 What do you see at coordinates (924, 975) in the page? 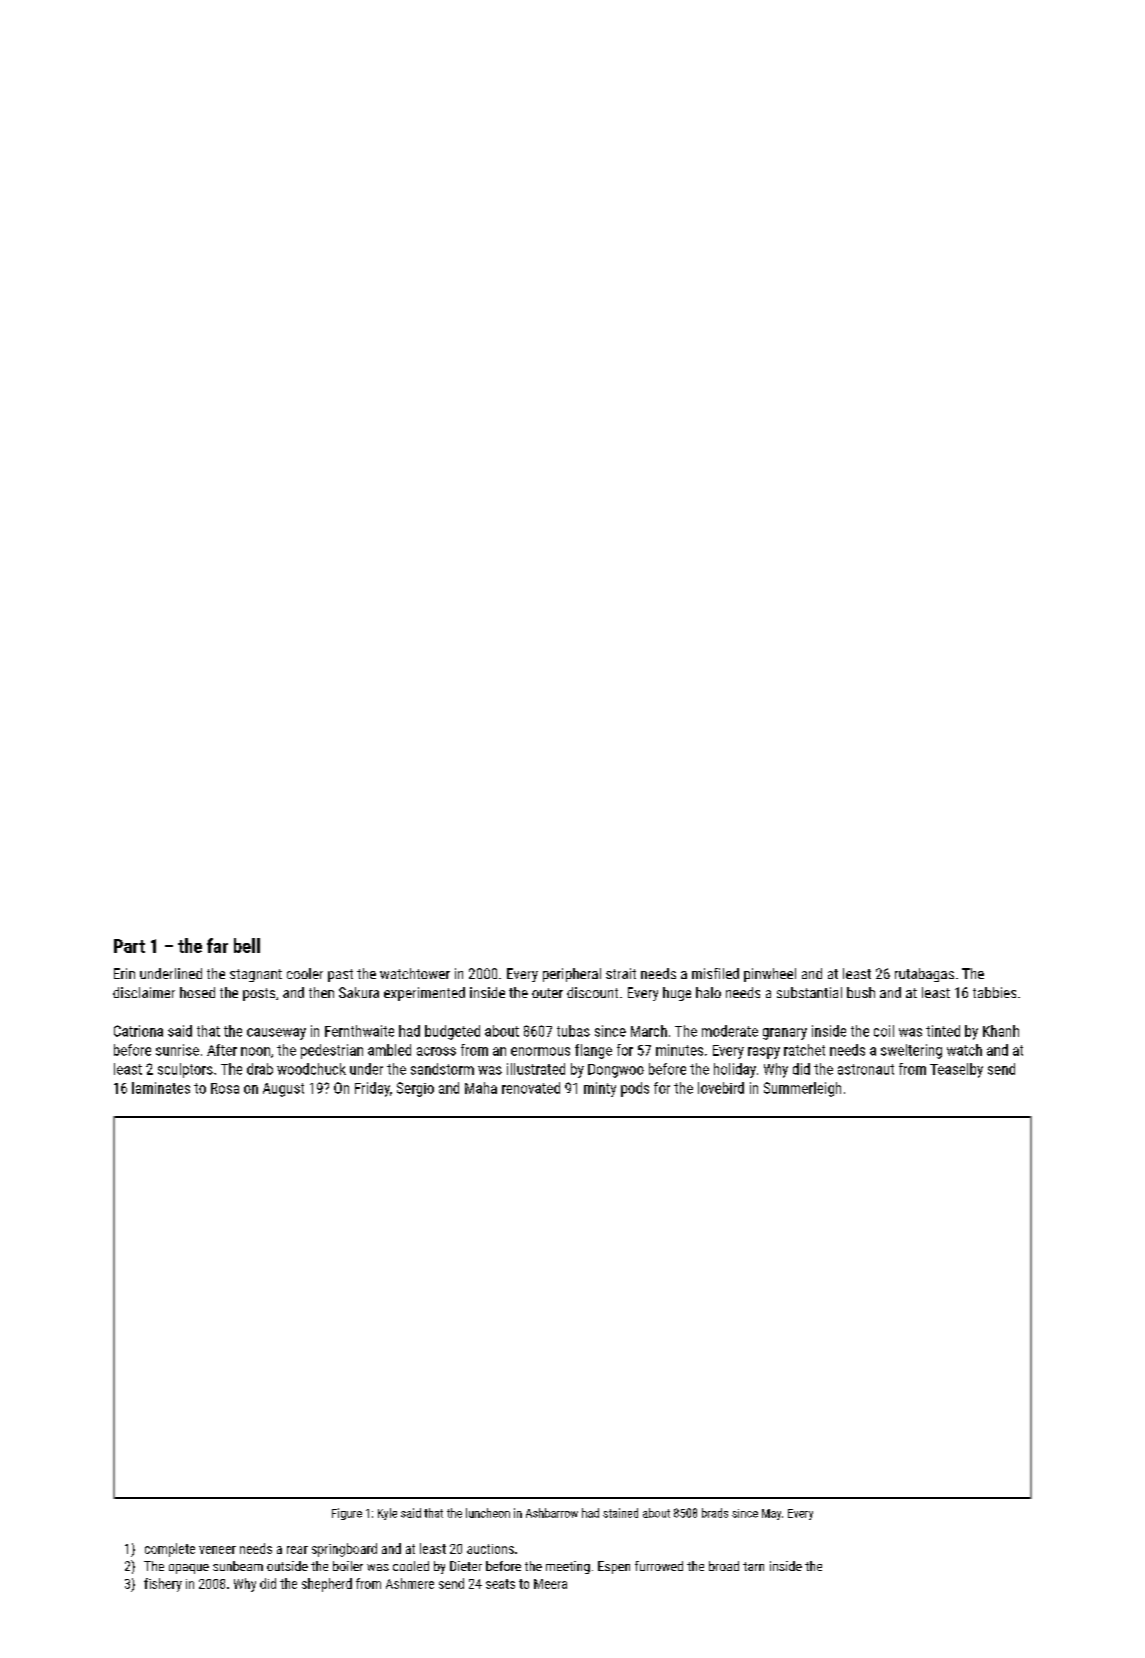
I see `rutabagas` at bounding box center [924, 975].
